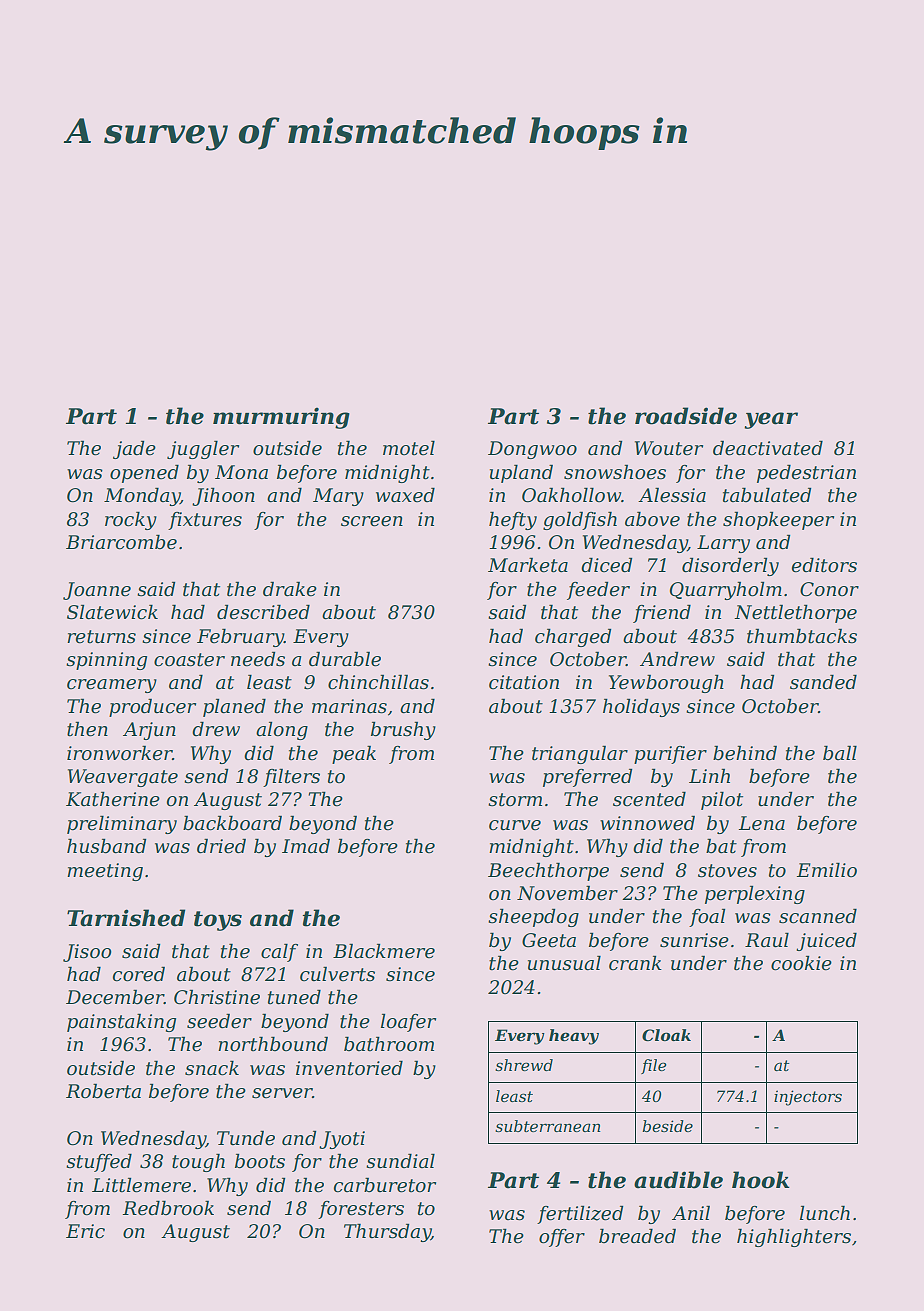 The height and width of the image is (1311, 924). Describe the element at coordinates (745, 753) in the image. I see `behind` at that location.
